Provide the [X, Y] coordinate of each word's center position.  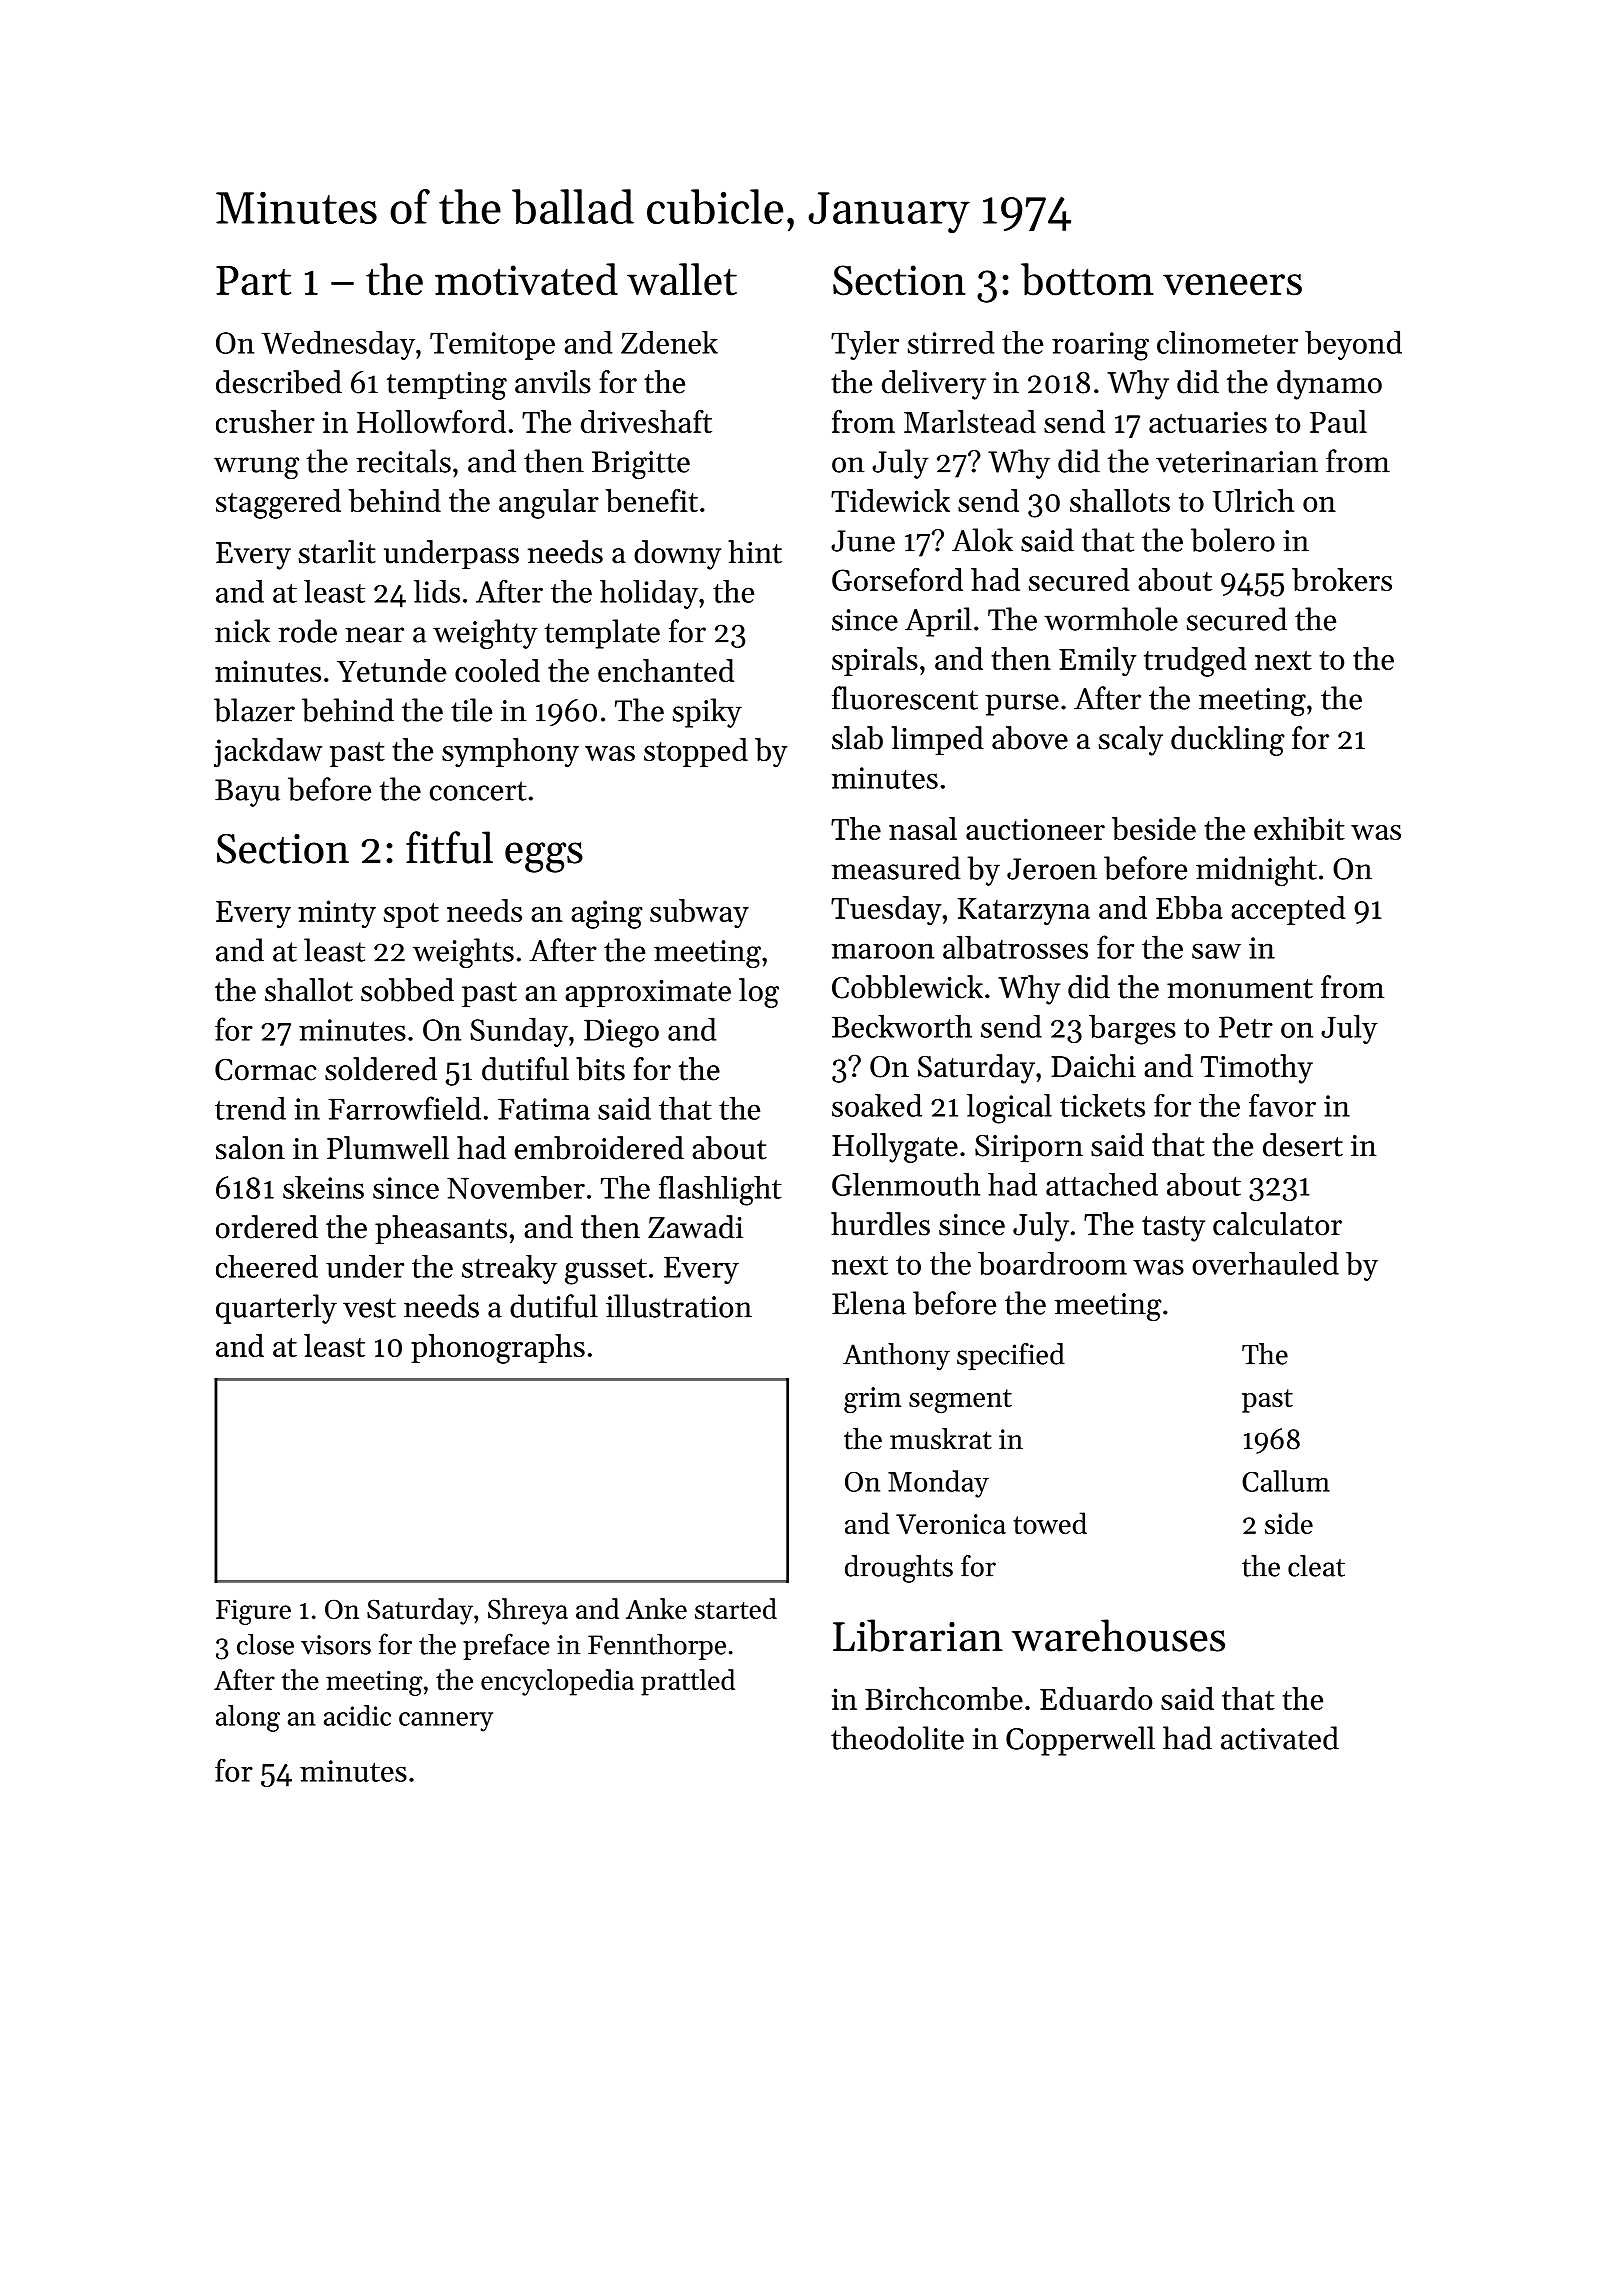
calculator [1277, 1224]
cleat [1316, 1566]
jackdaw [268, 753]
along [248, 1718]
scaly [1131, 741]
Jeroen [1052, 869]
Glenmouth [906, 1184]
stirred [951, 342]
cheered [267, 1266]
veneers [1232, 285]
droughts [899, 1569]
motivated [526, 279]
